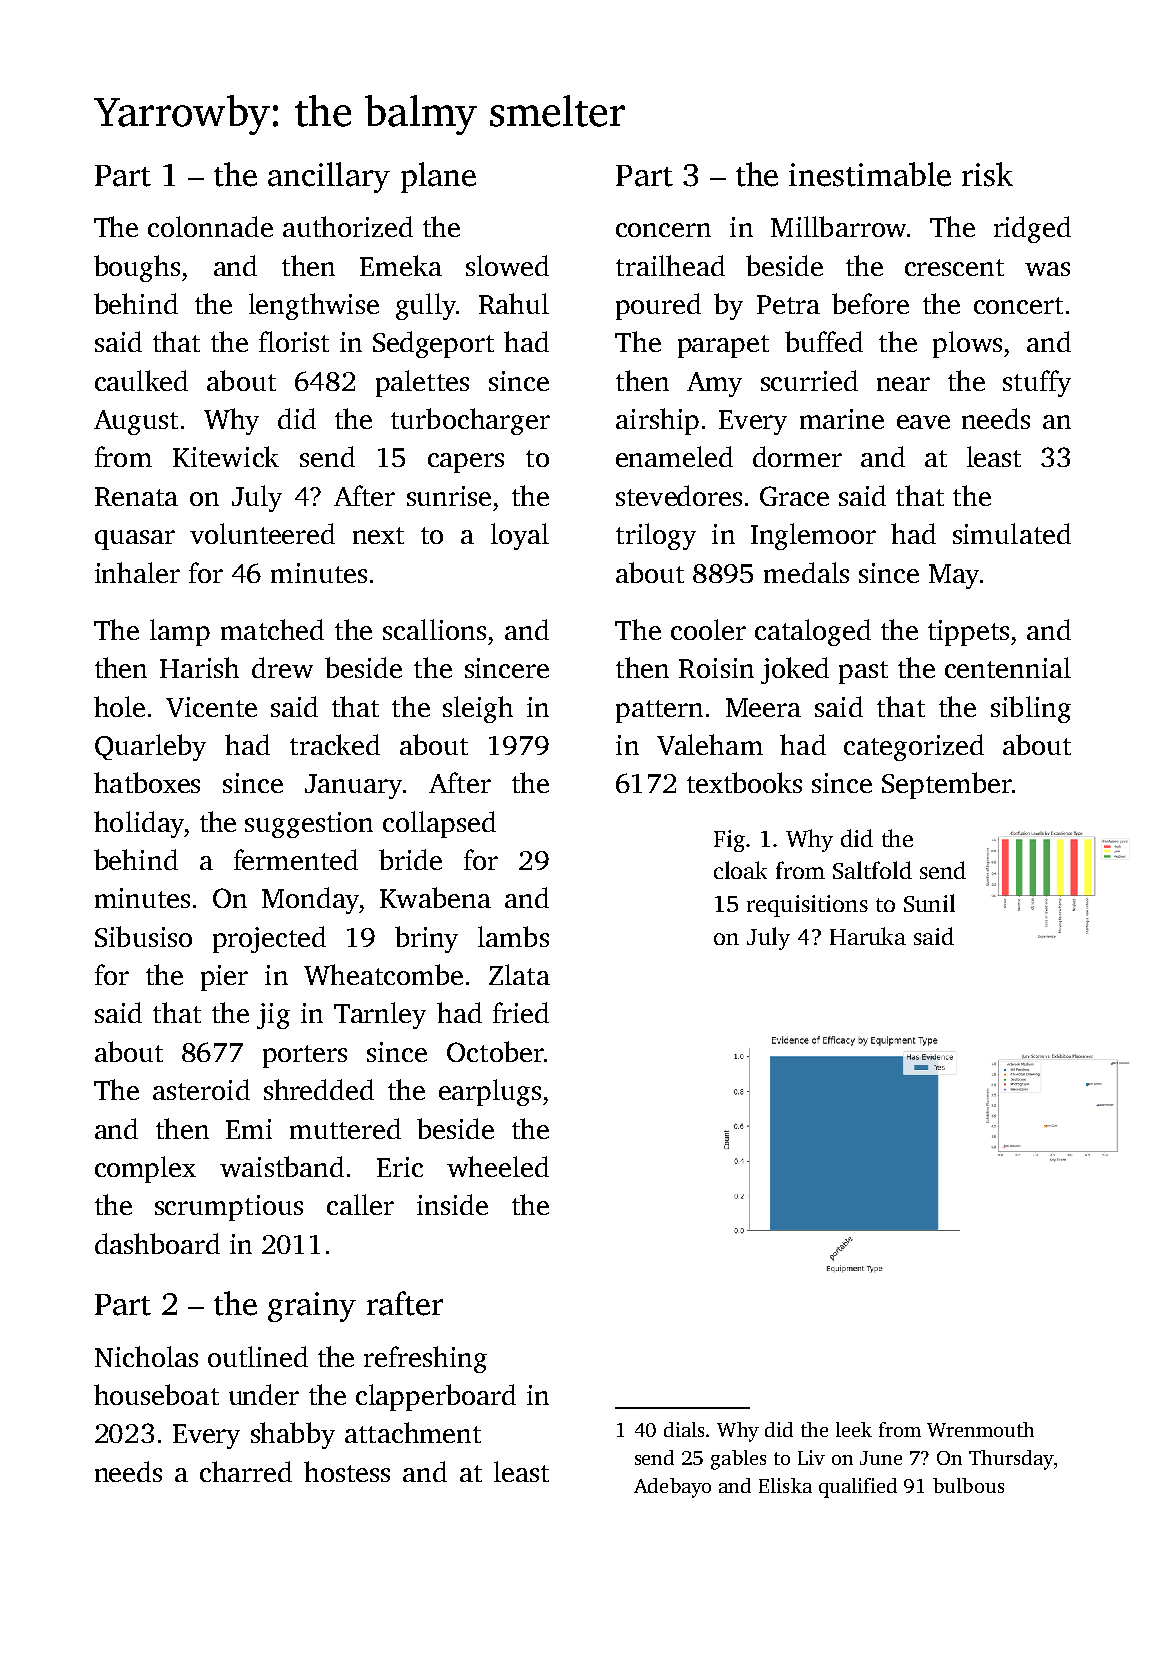 The image size is (1165, 1654). I want to click on pattern, so click(659, 711).
